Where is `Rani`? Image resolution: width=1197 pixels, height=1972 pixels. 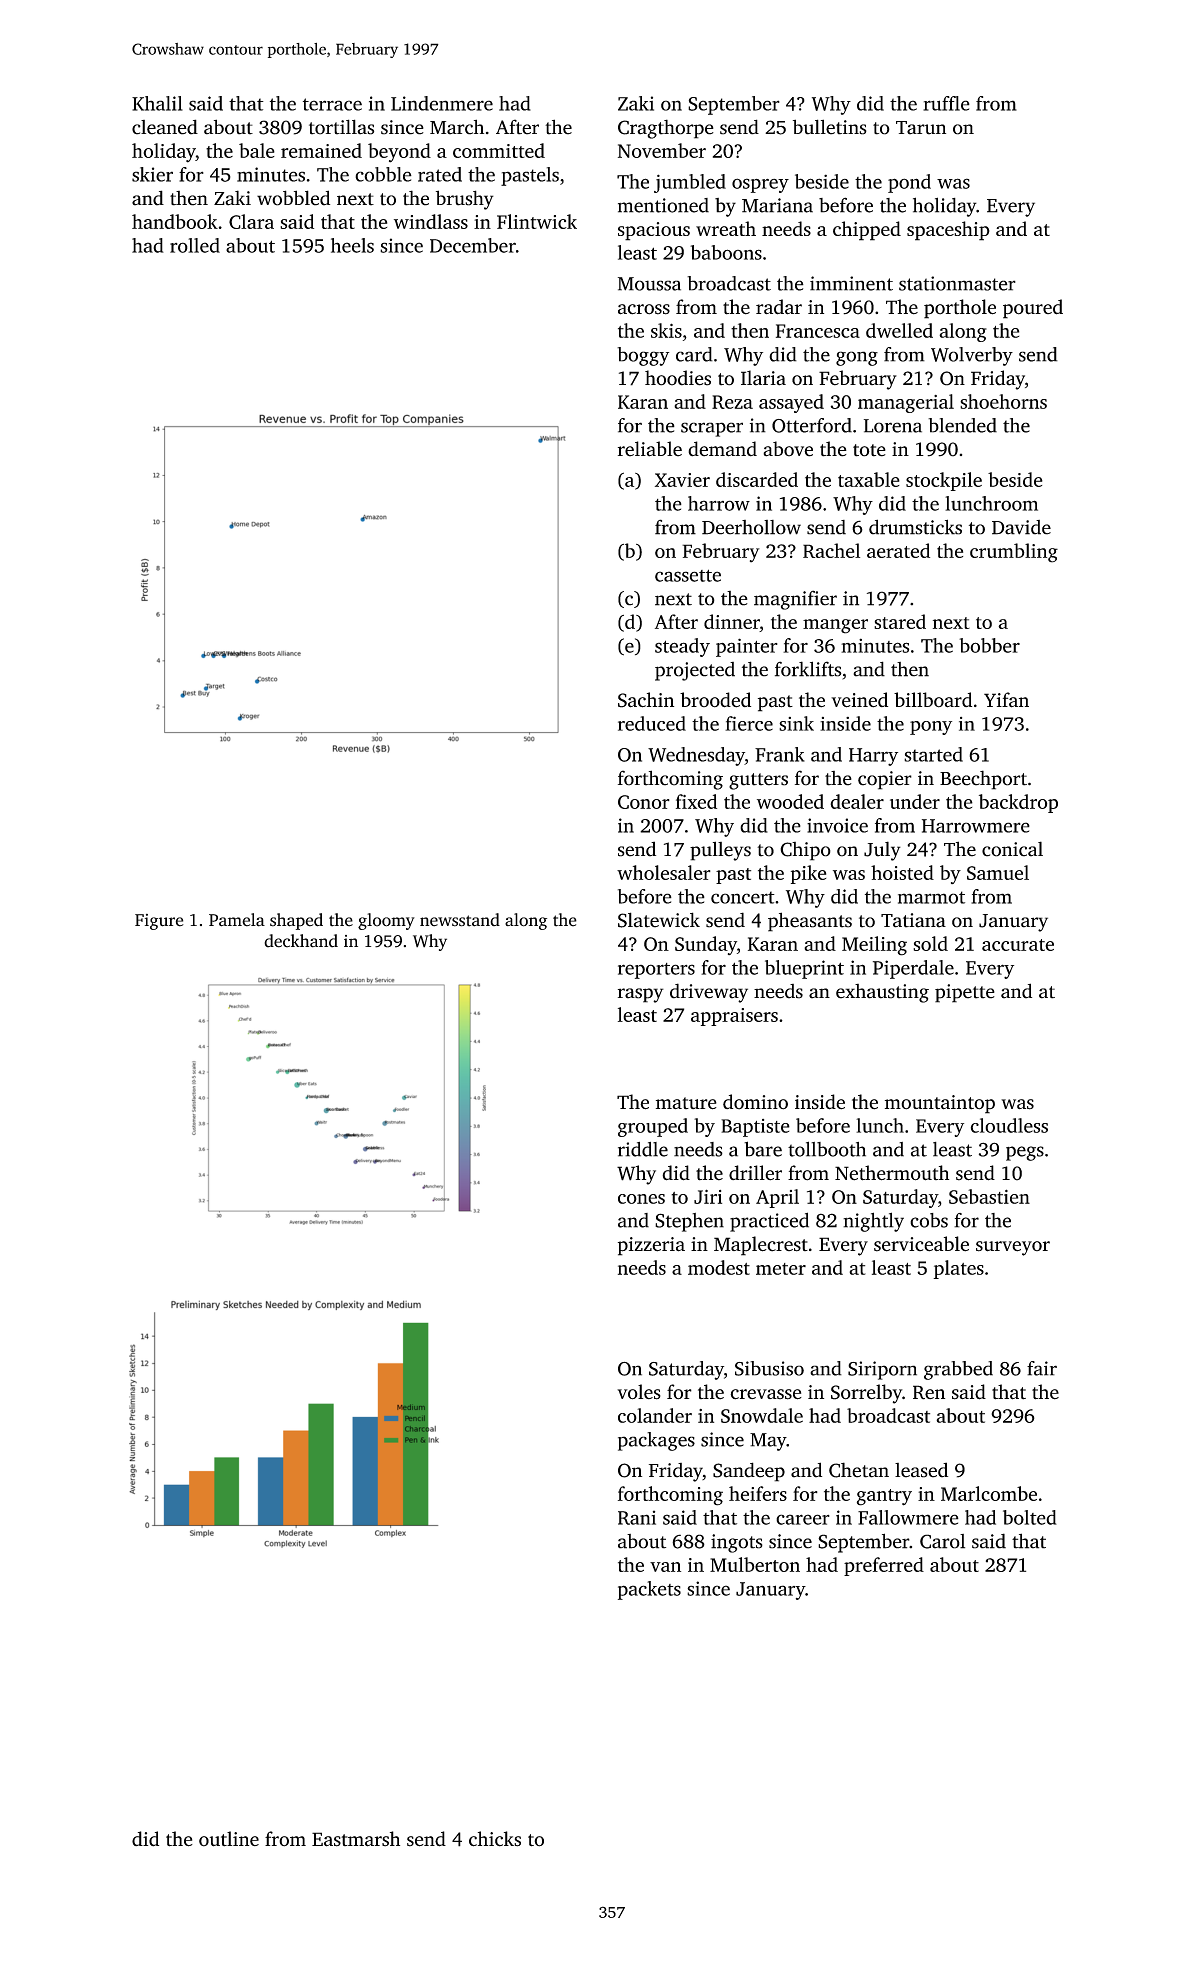 Rani is located at coordinates (637, 1517).
